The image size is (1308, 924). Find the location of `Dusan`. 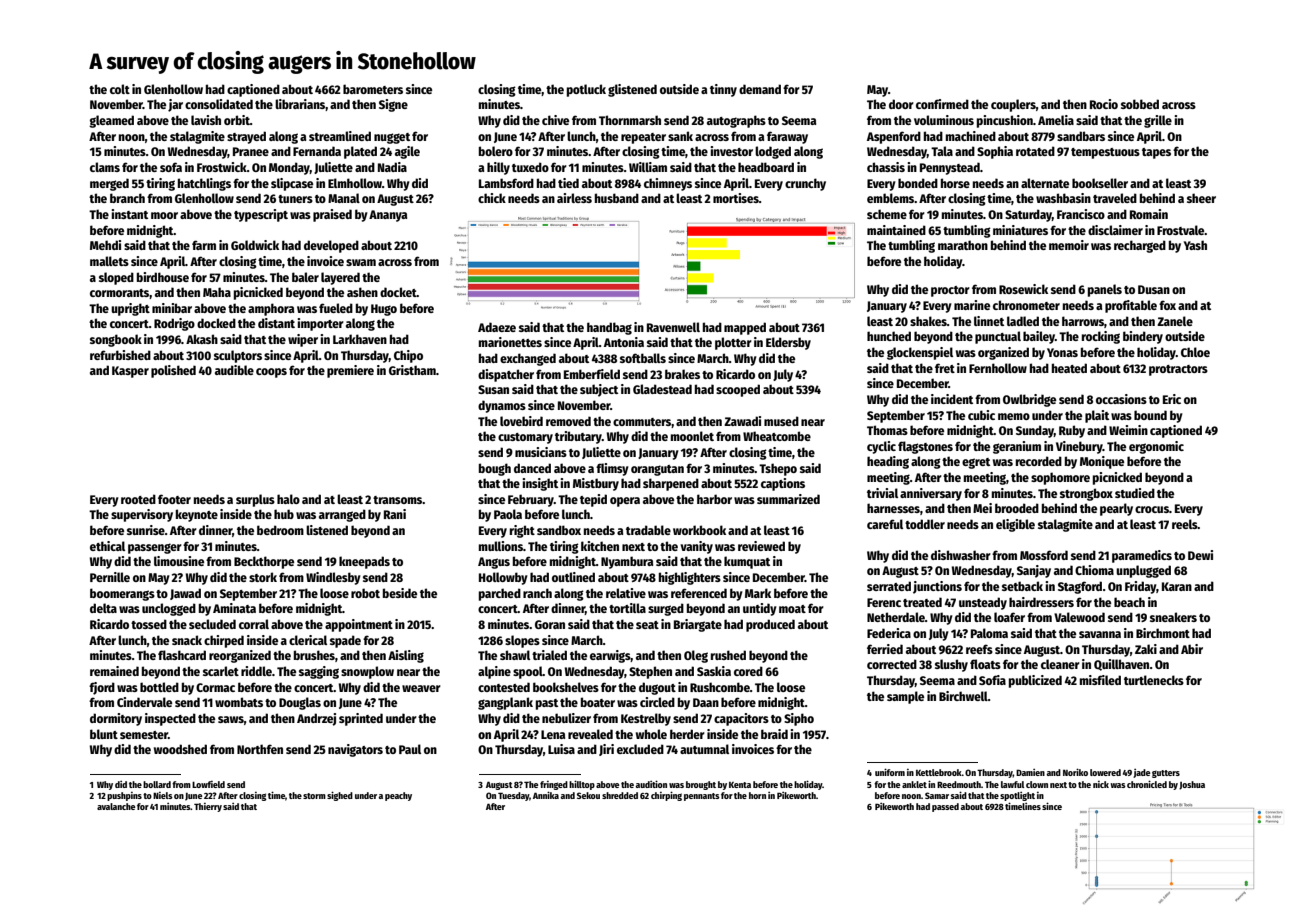

Dusan is located at coordinates (1154, 289).
